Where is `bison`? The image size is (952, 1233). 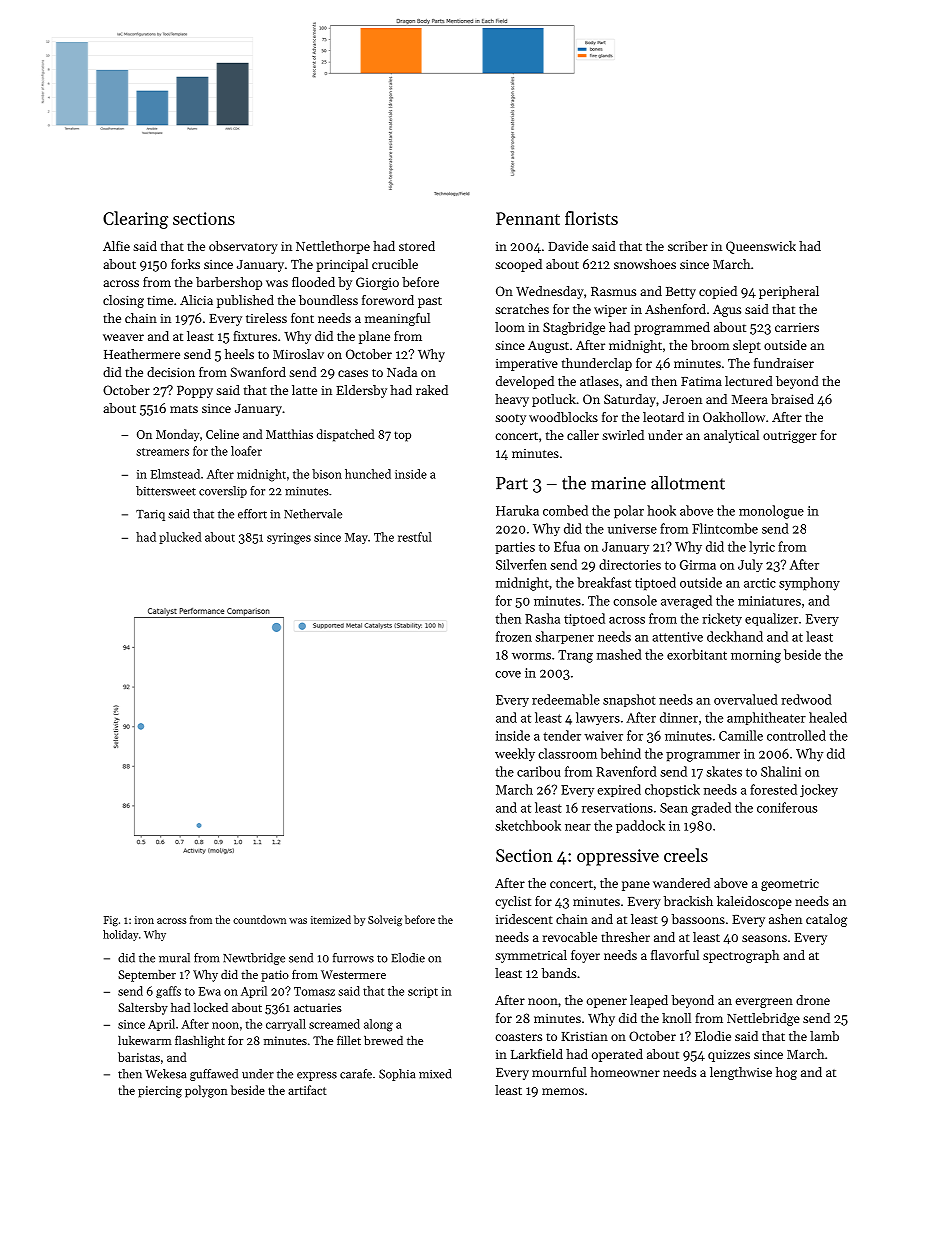 bison is located at coordinates (327, 474).
